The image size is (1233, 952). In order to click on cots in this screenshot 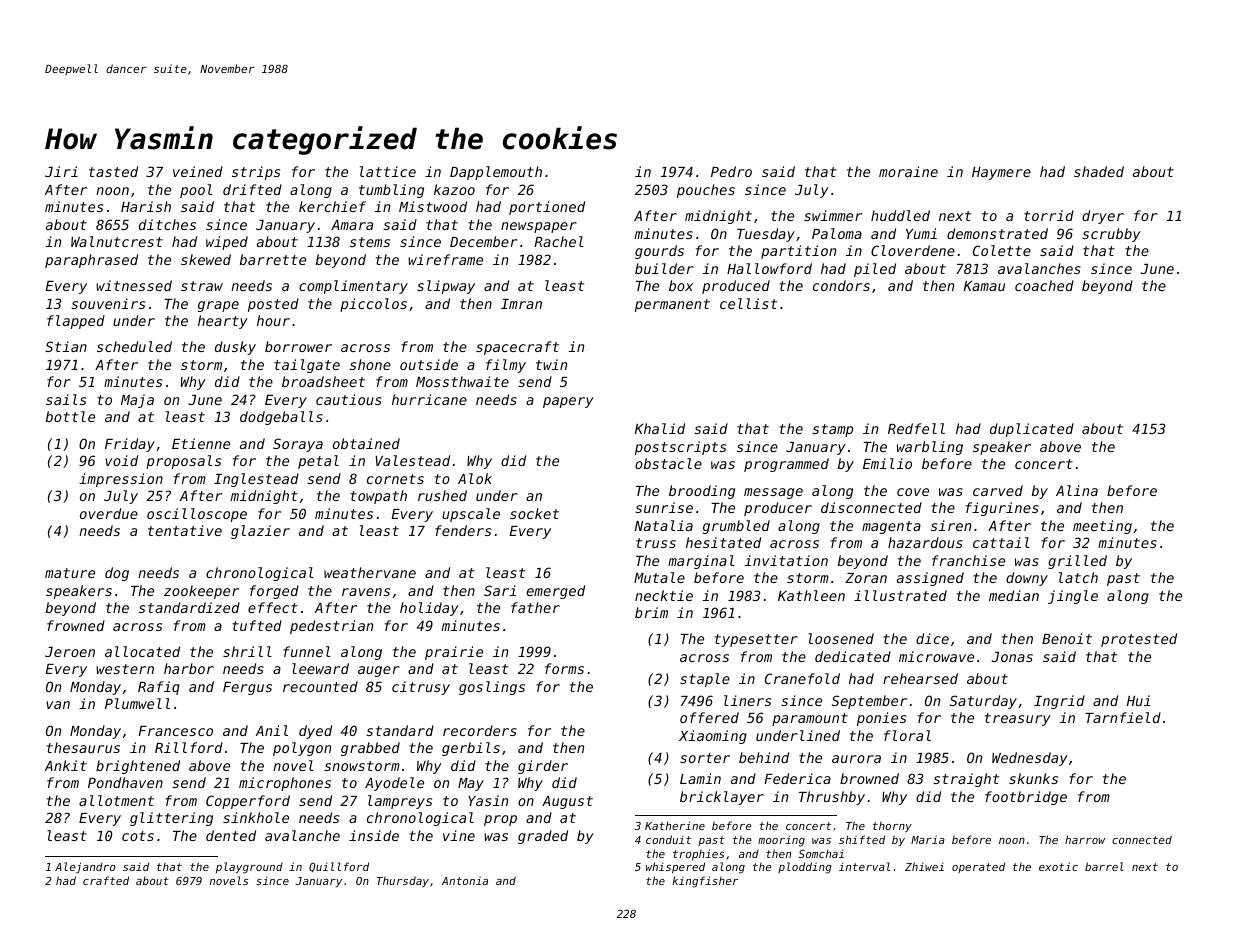, I will do `click(138, 836)`.
